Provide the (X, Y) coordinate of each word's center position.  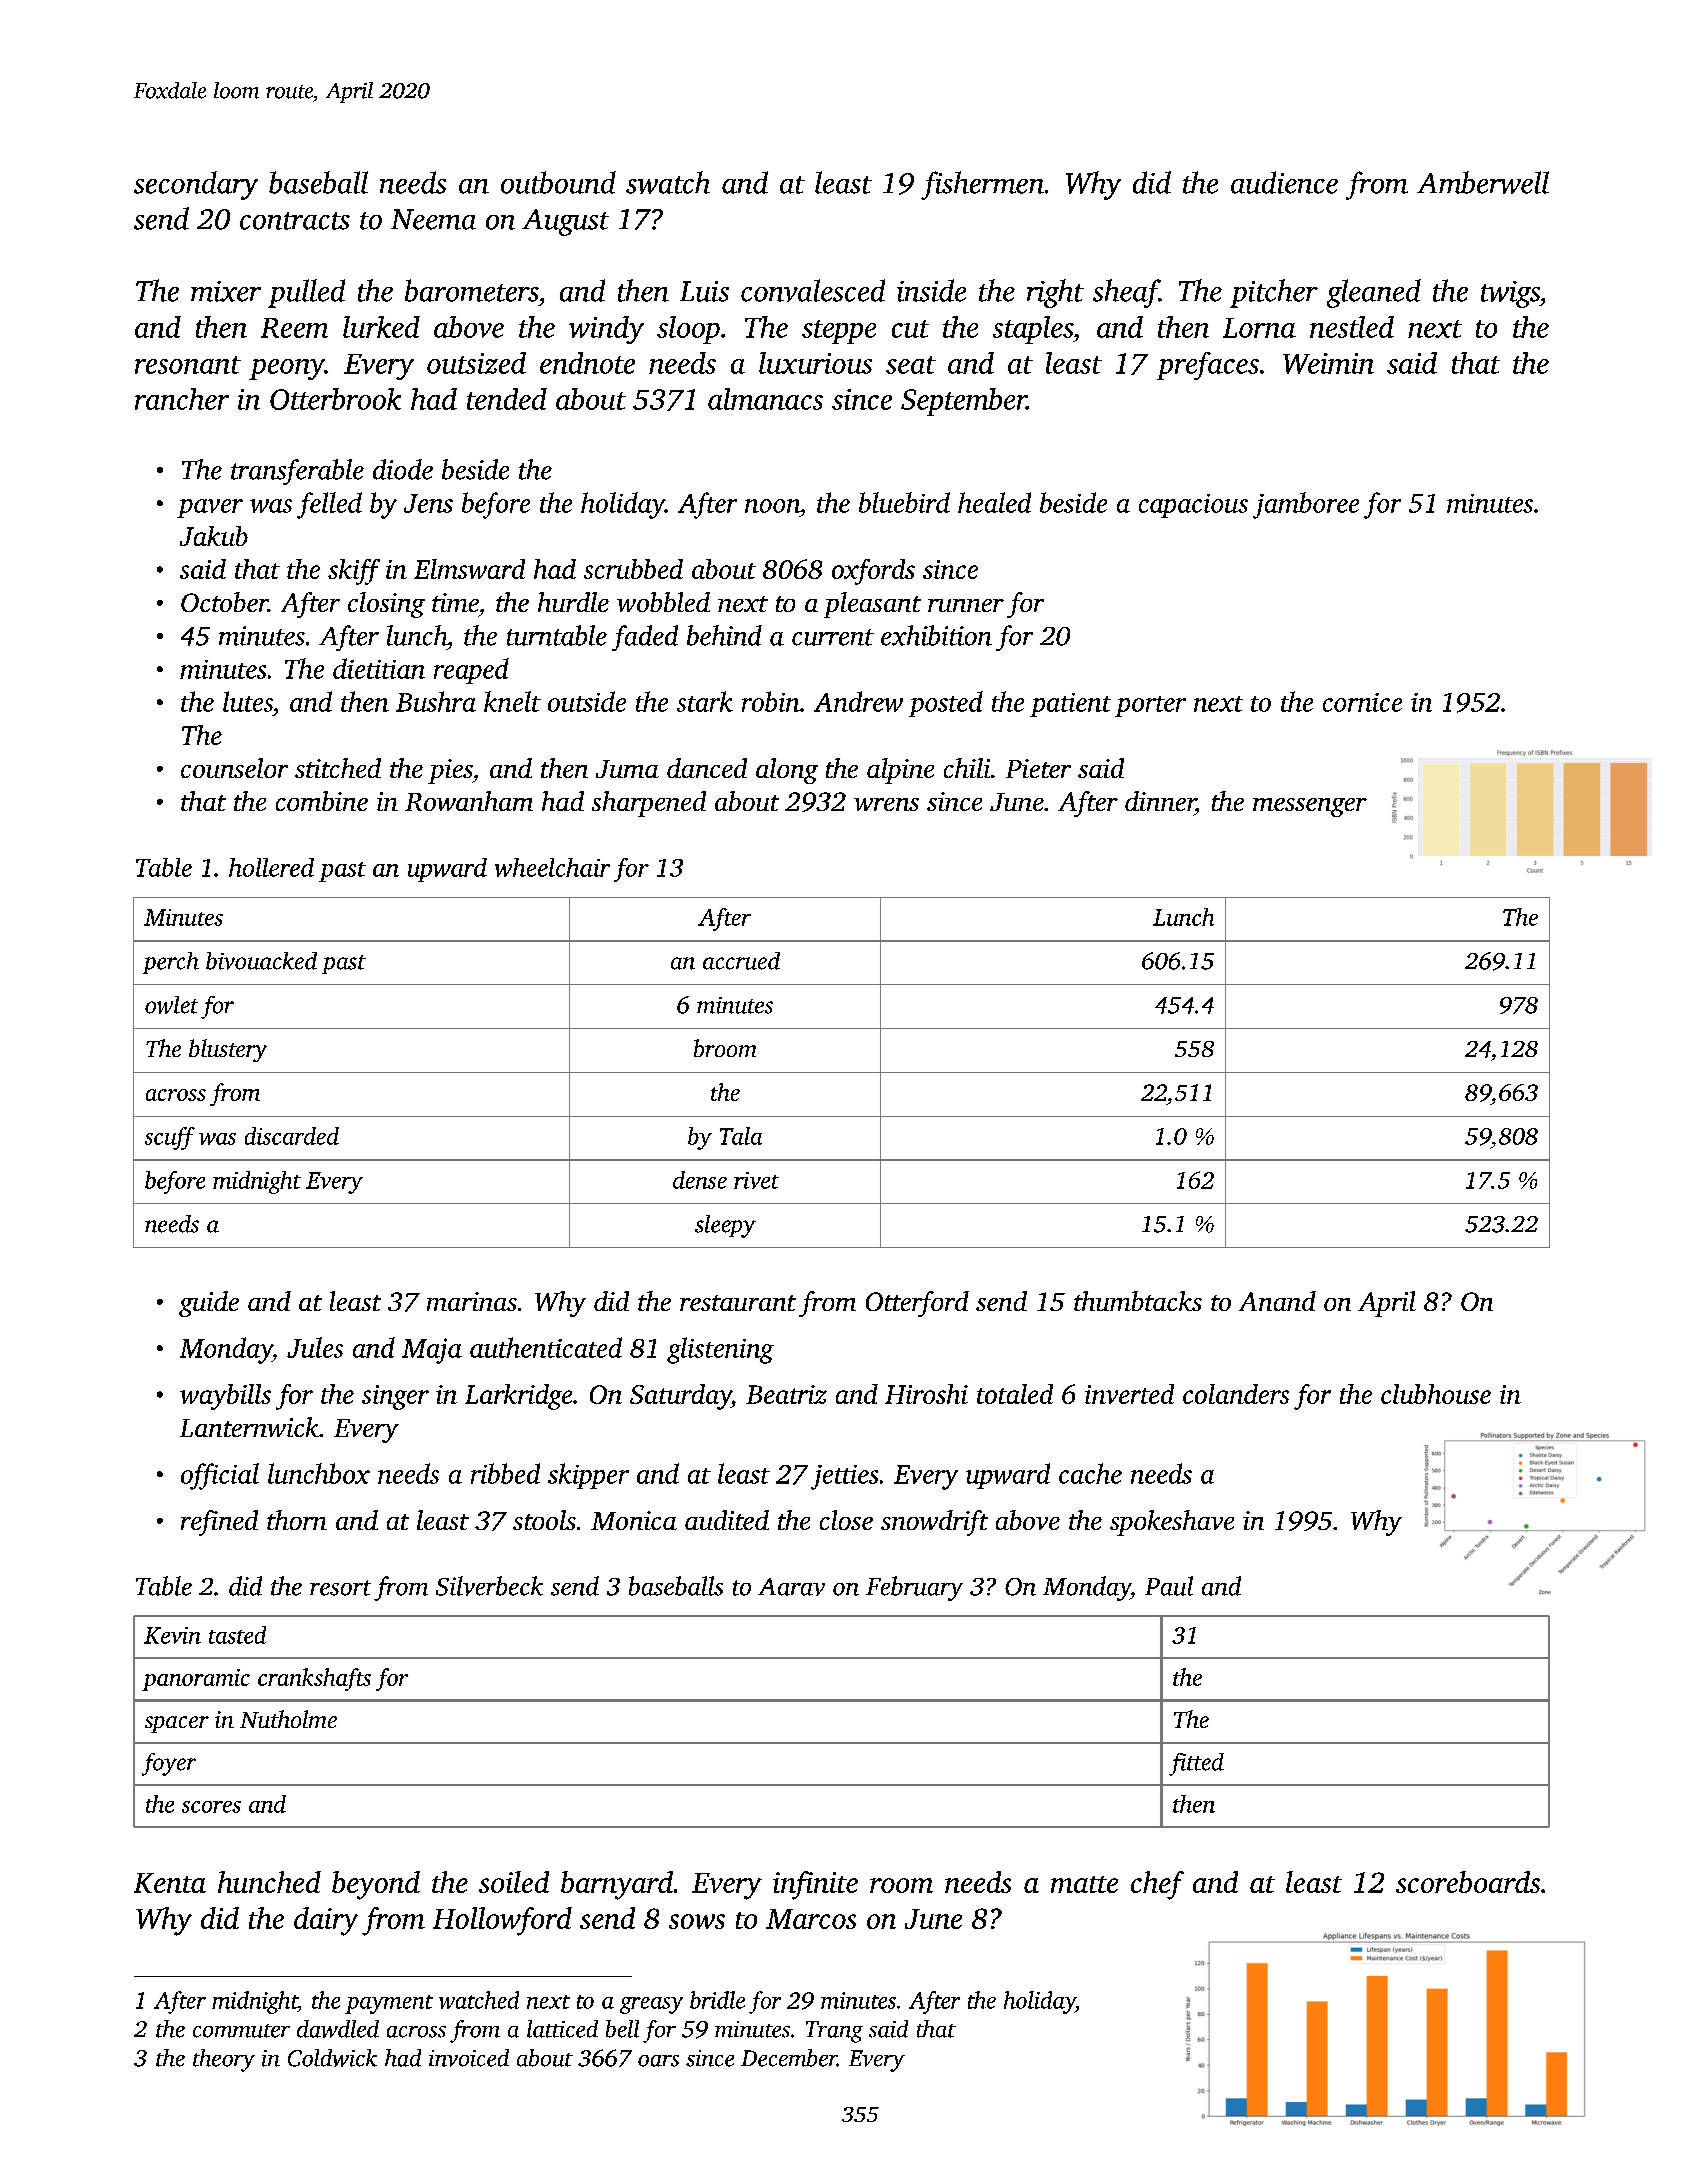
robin (771, 701)
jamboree (1306, 505)
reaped (471, 671)
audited (727, 1520)
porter (1150, 706)
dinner (1160, 801)
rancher (182, 399)
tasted (237, 1635)
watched (479, 2000)
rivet (756, 1180)
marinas (472, 1301)
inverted (1129, 1394)
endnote (587, 363)
